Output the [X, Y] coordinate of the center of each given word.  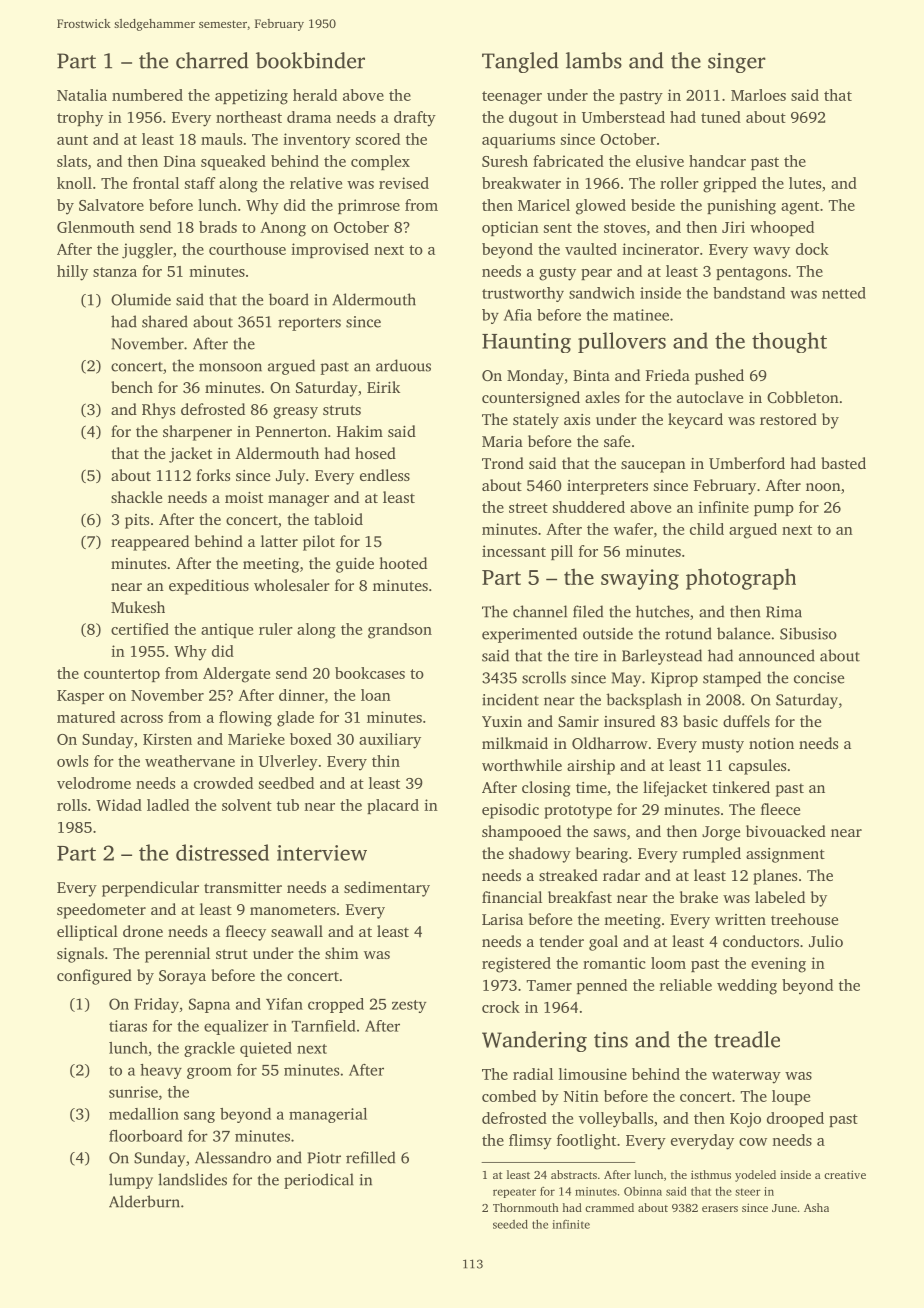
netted [844, 293]
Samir [578, 721]
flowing [245, 719]
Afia [518, 315]
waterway [746, 1077]
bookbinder [310, 60]
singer [737, 63]
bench [132, 387]
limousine [593, 1074]
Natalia [82, 95]
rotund [688, 633]
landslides [192, 1179]
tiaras [128, 1026]
